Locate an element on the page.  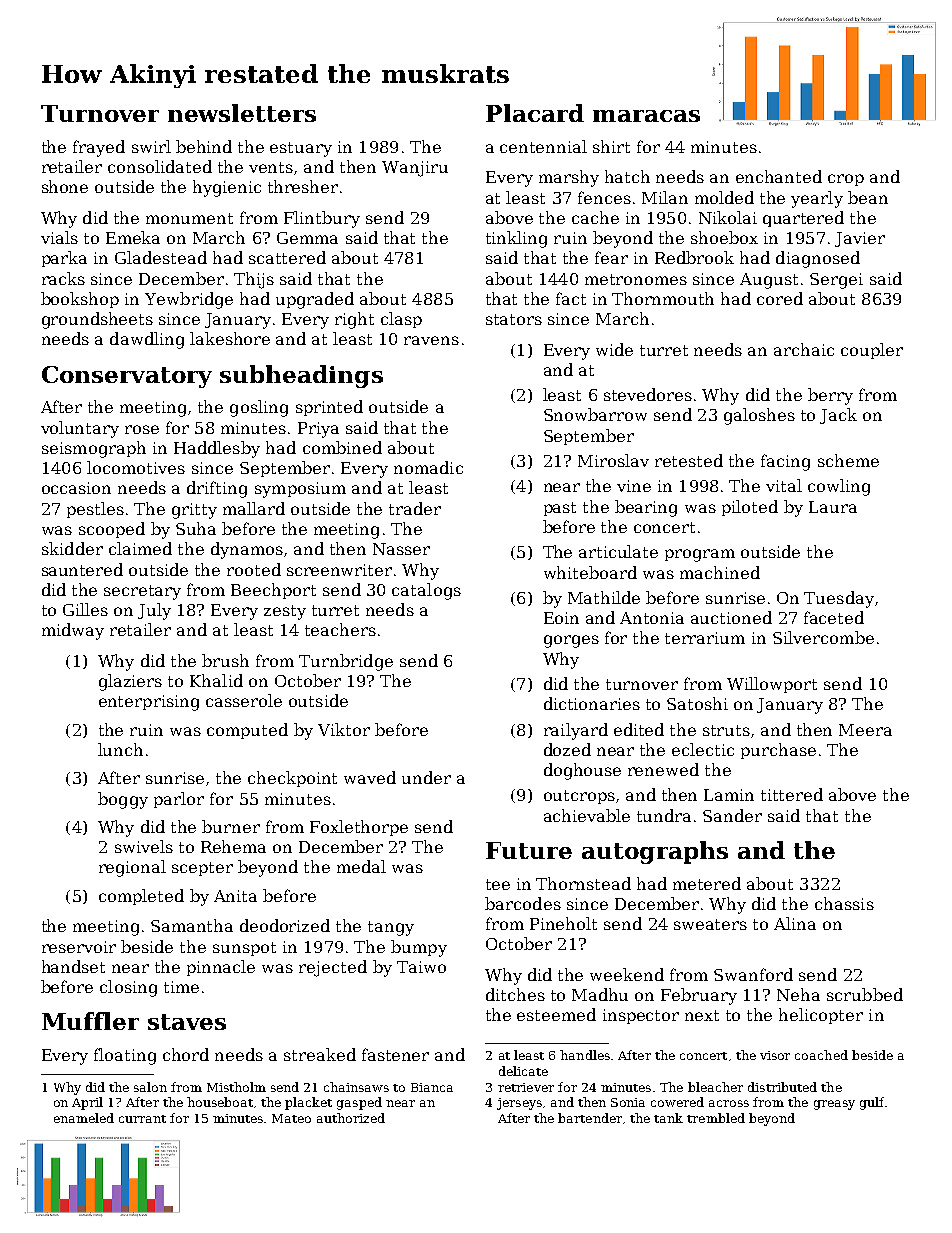
under is located at coordinates (426, 777).
